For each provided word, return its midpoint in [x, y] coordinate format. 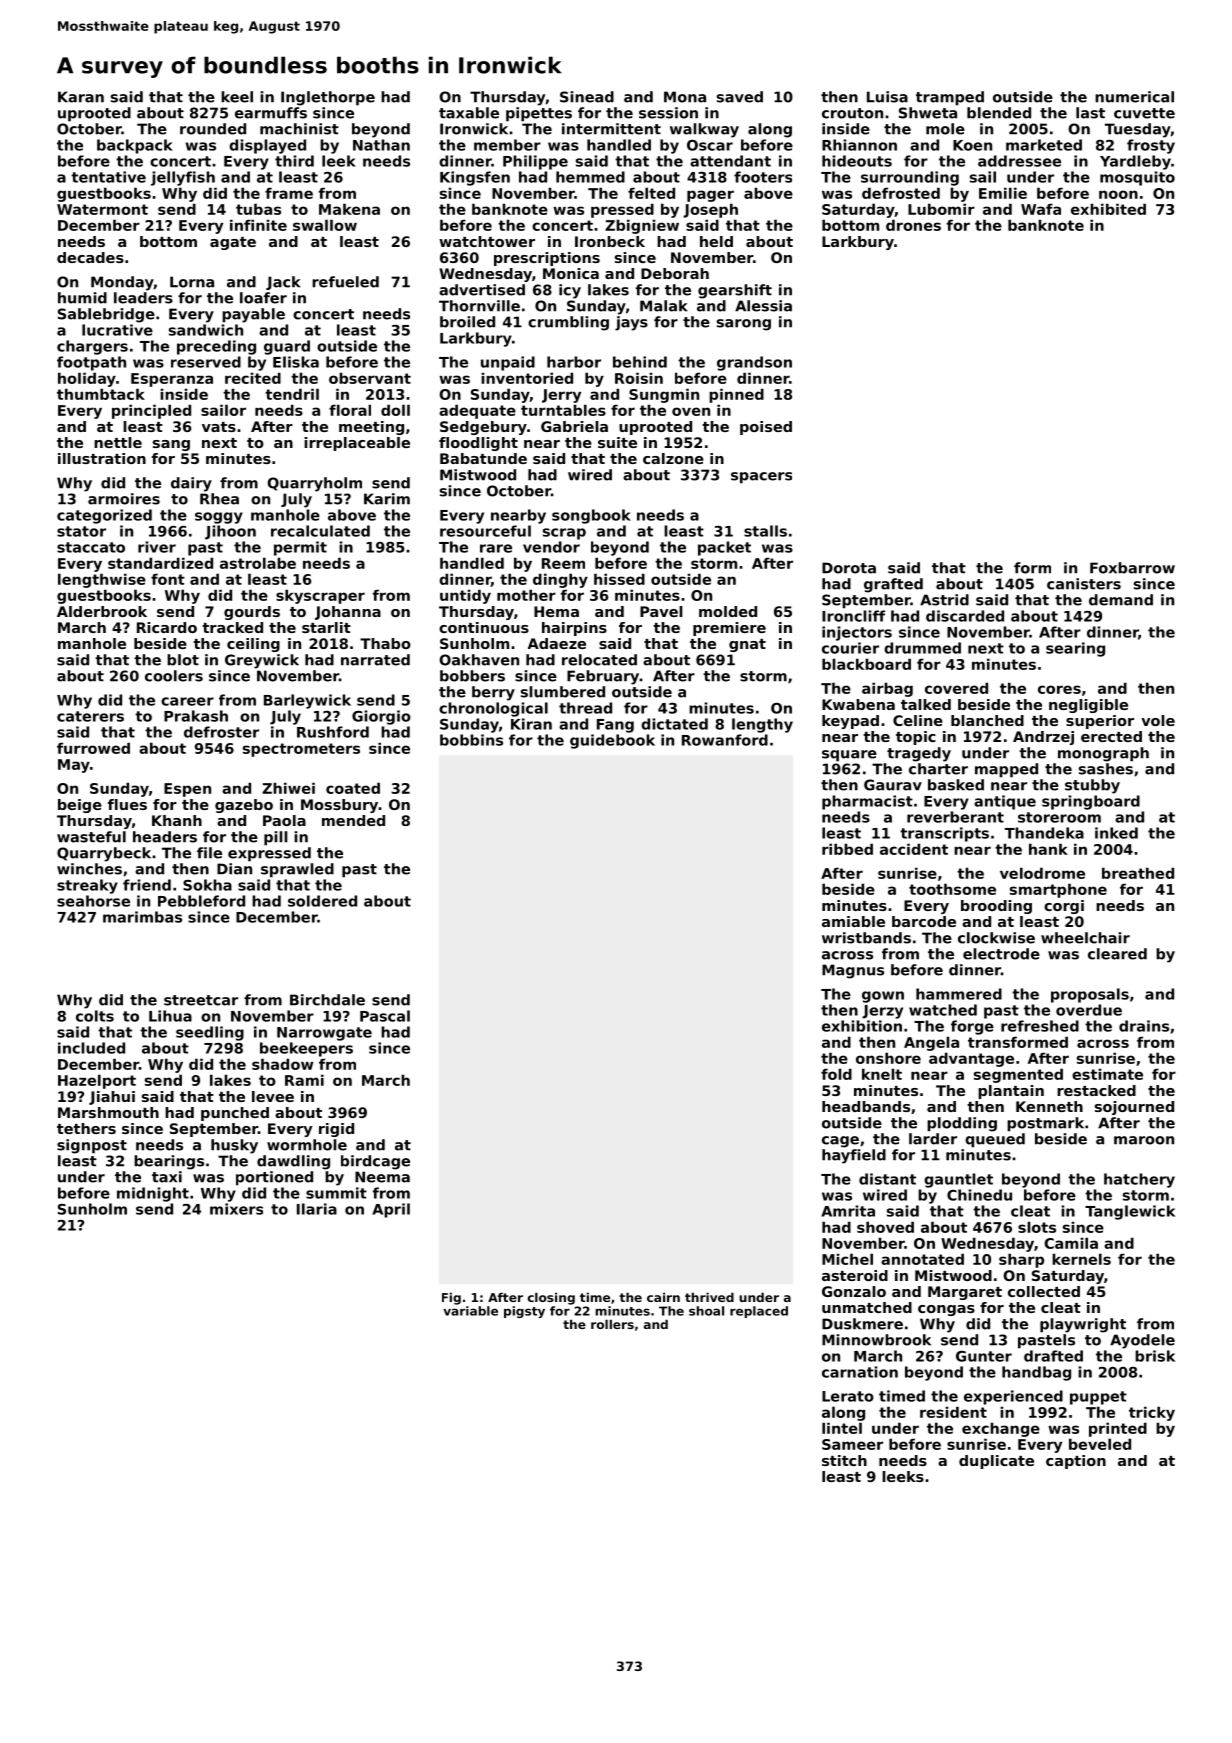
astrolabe [258, 563]
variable [470, 1311]
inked [1116, 833]
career [187, 701]
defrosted [901, 193]
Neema [382, 1177]
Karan [81, 97]
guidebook [612, 741]
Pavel [661, 611]
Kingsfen [475, 178]
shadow [282, 1064]
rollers [612, 1324]
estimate [1107, 1074]
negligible [1088, 706]
